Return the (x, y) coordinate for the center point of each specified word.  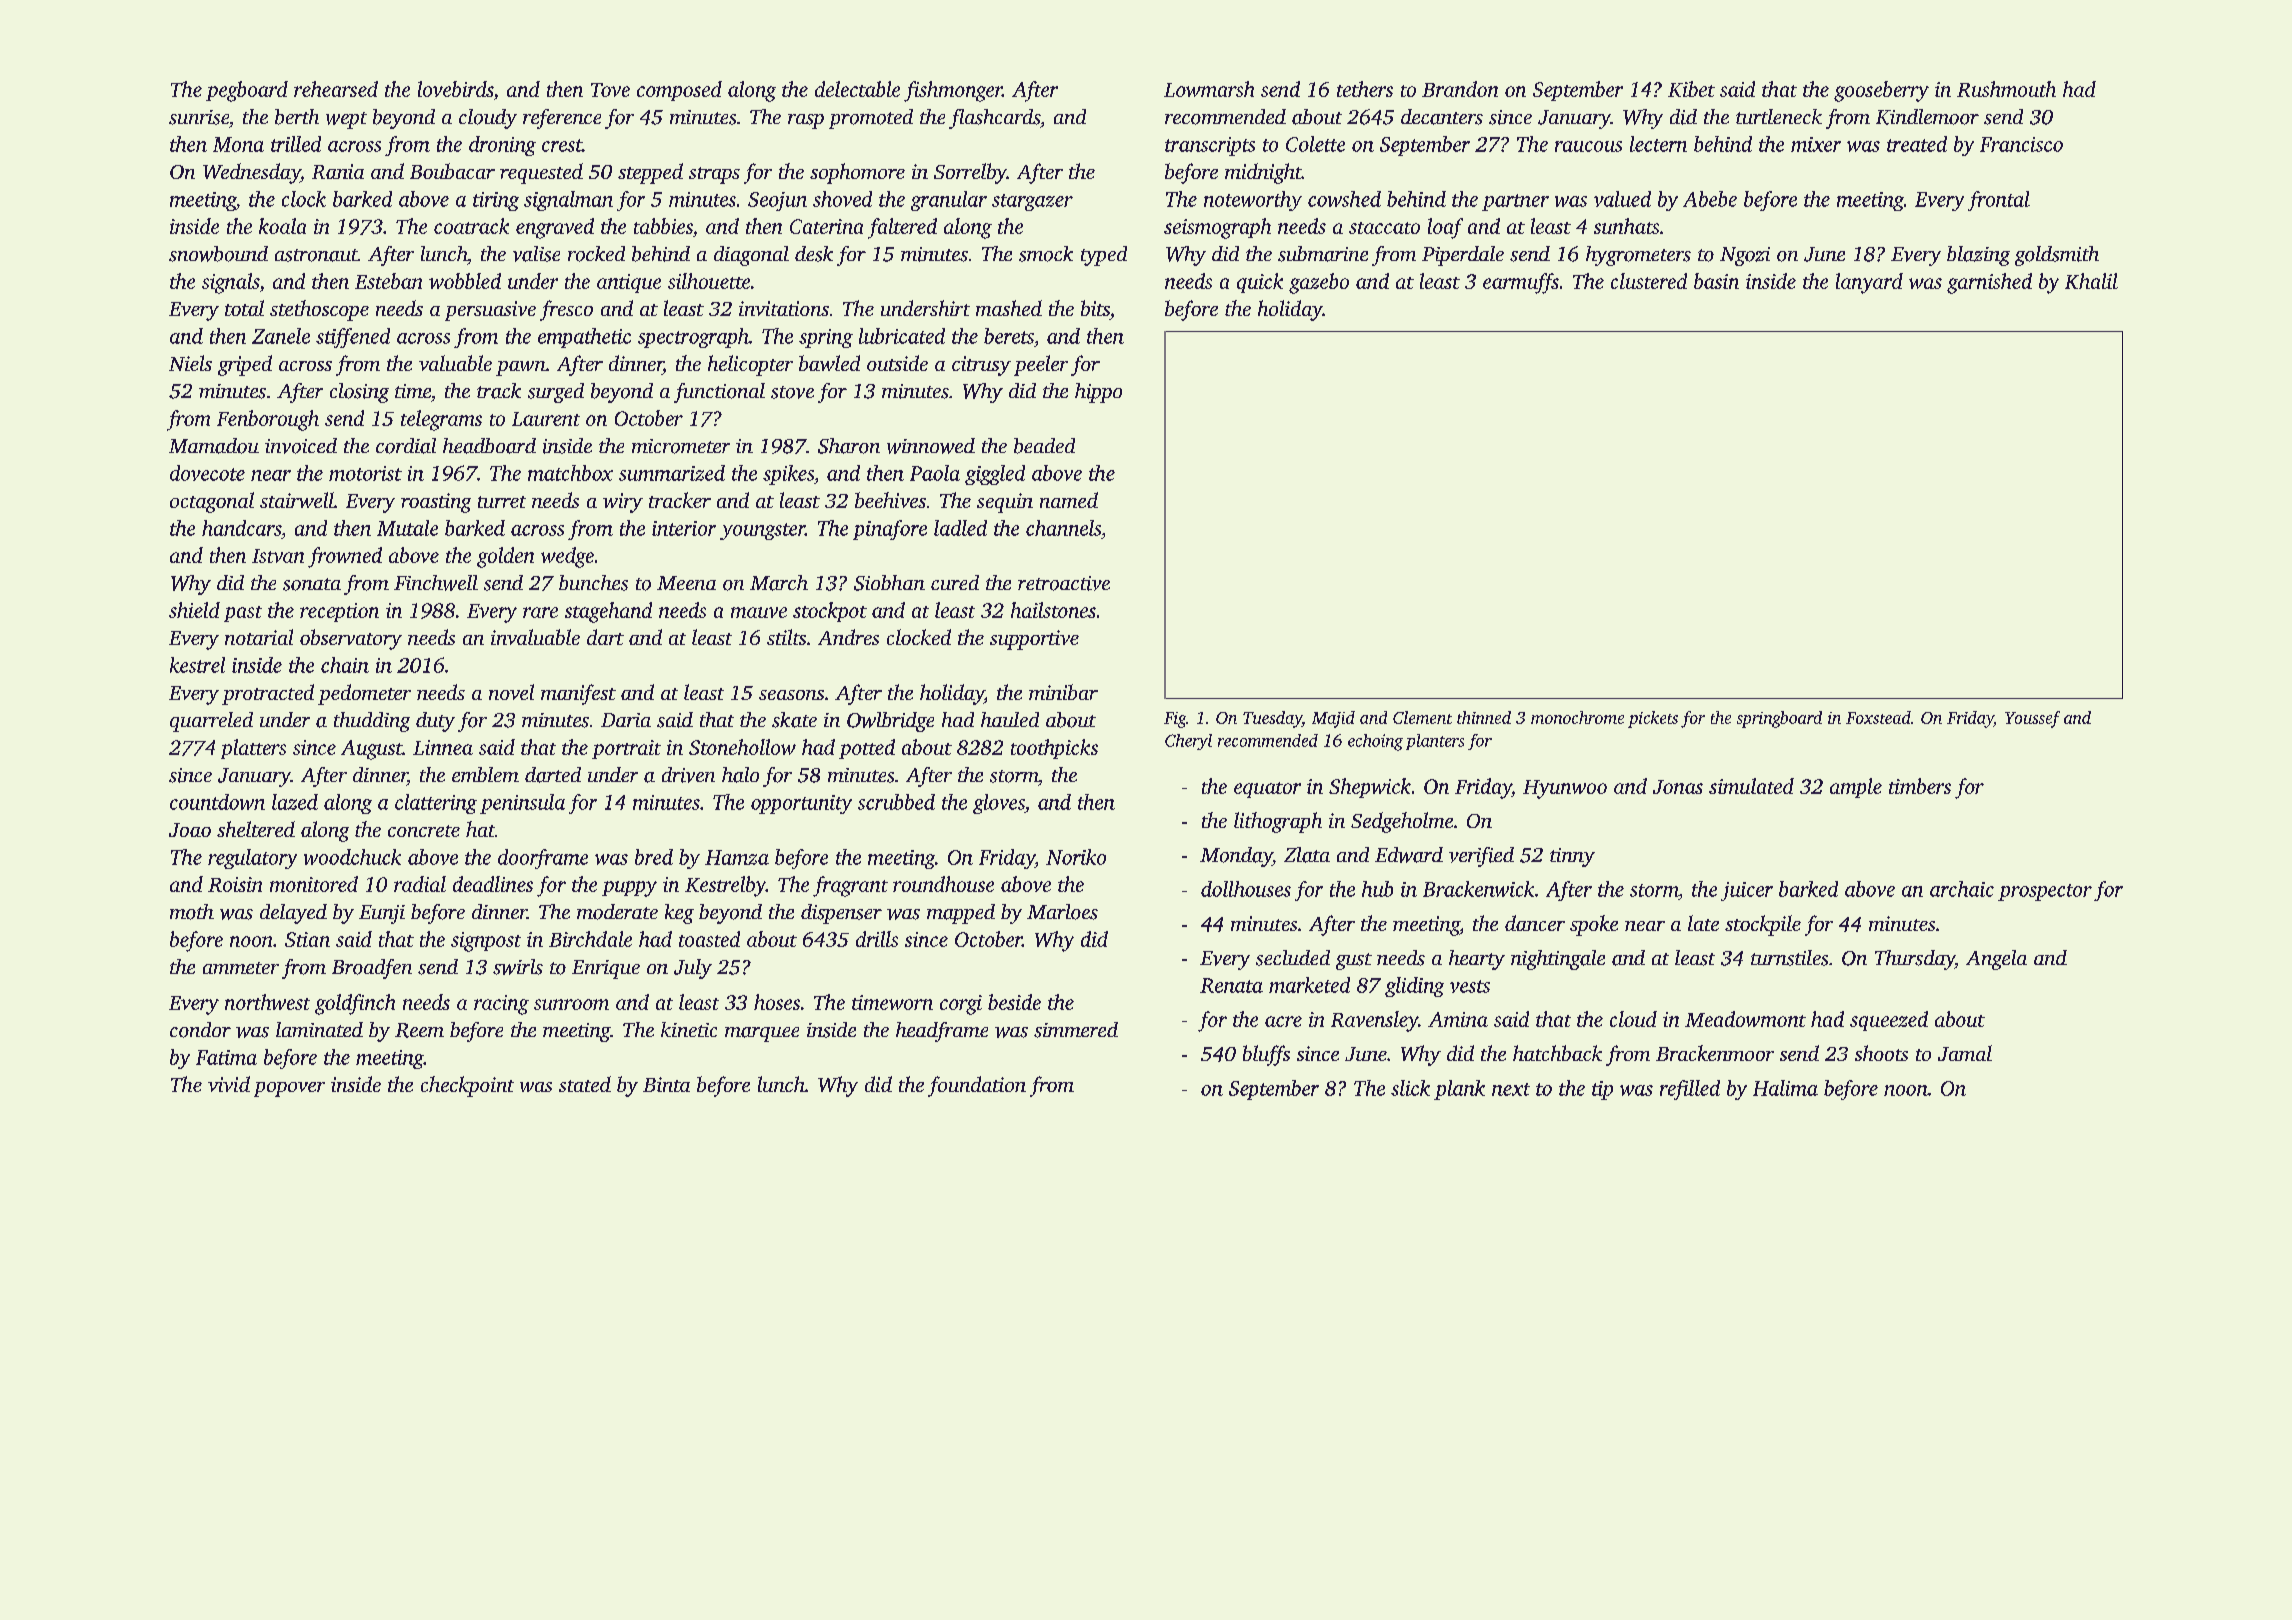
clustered (1649, 281)
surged (556, 393)
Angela (1996, 960)
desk (814, 254)
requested (541, 173)
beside (1014, 1002)
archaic (1962, 889)
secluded (1293, 958)
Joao (190, 830)
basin (1716, 281)
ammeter (241, 968)
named (1069, 500)
